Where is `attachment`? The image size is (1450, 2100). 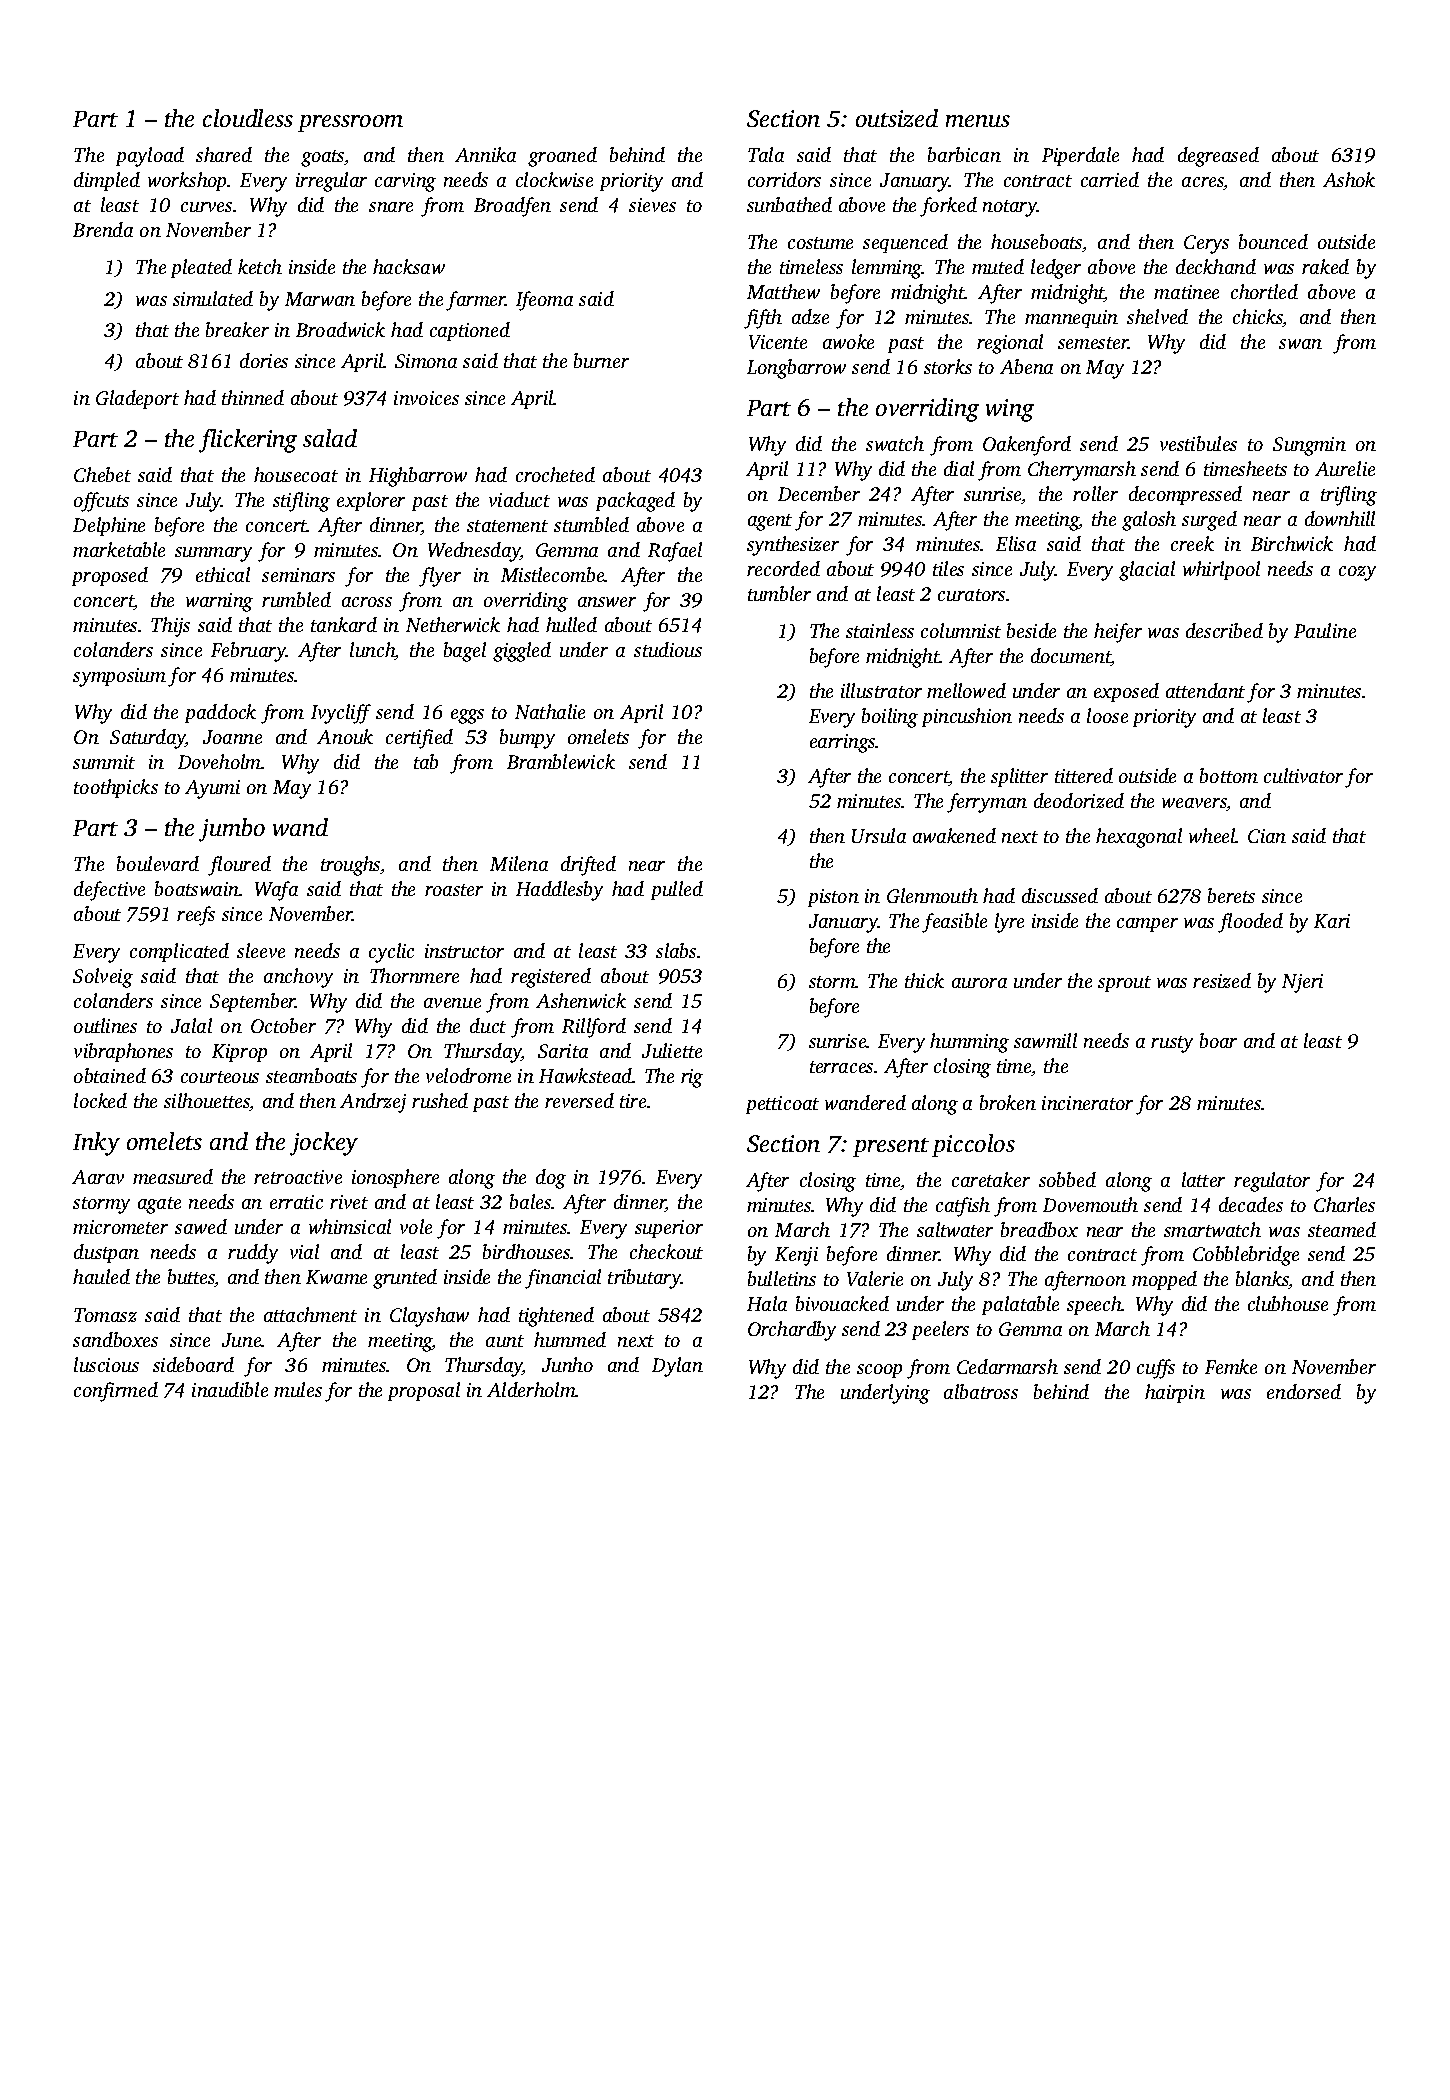
attachment is located at coordinates (310, 1314).
